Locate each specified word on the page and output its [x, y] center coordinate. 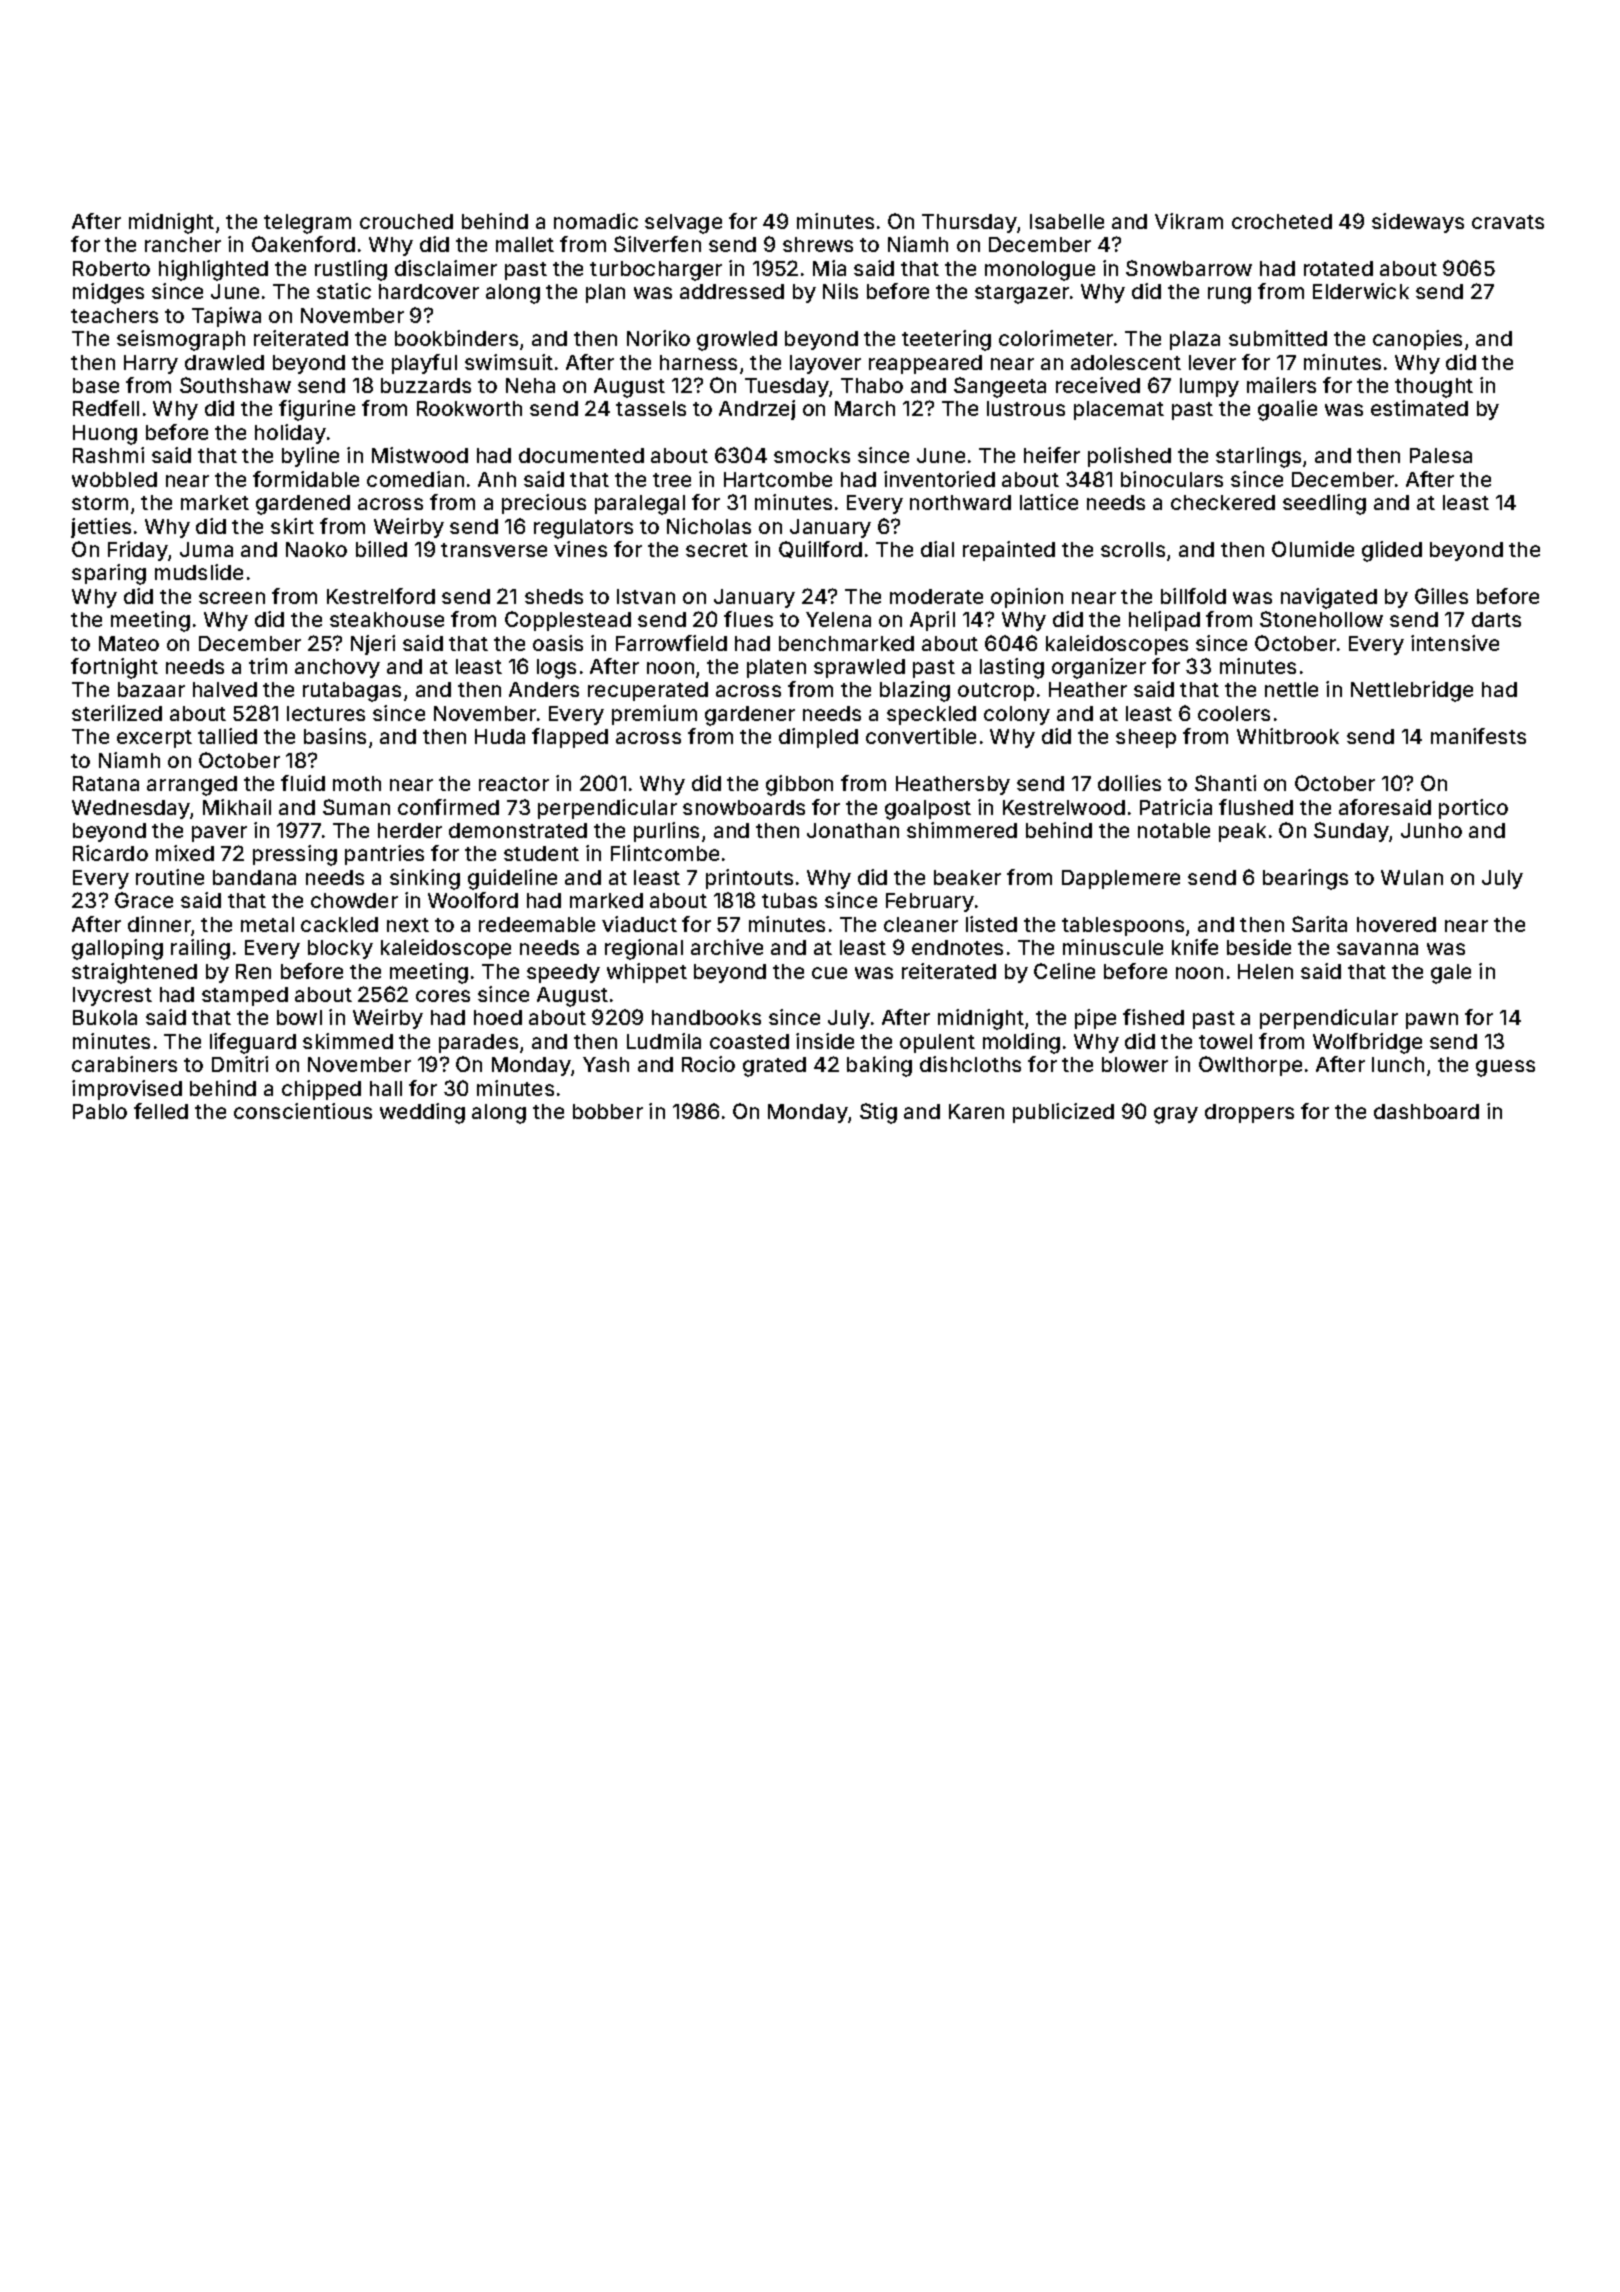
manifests [1478, 736]
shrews [818, 244]
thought [1434, 388]
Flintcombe [665, 853]
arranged [192, 786]
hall [386, 1088]
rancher [183, 244]
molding [1021, 1043]
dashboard [1426, 1111]
